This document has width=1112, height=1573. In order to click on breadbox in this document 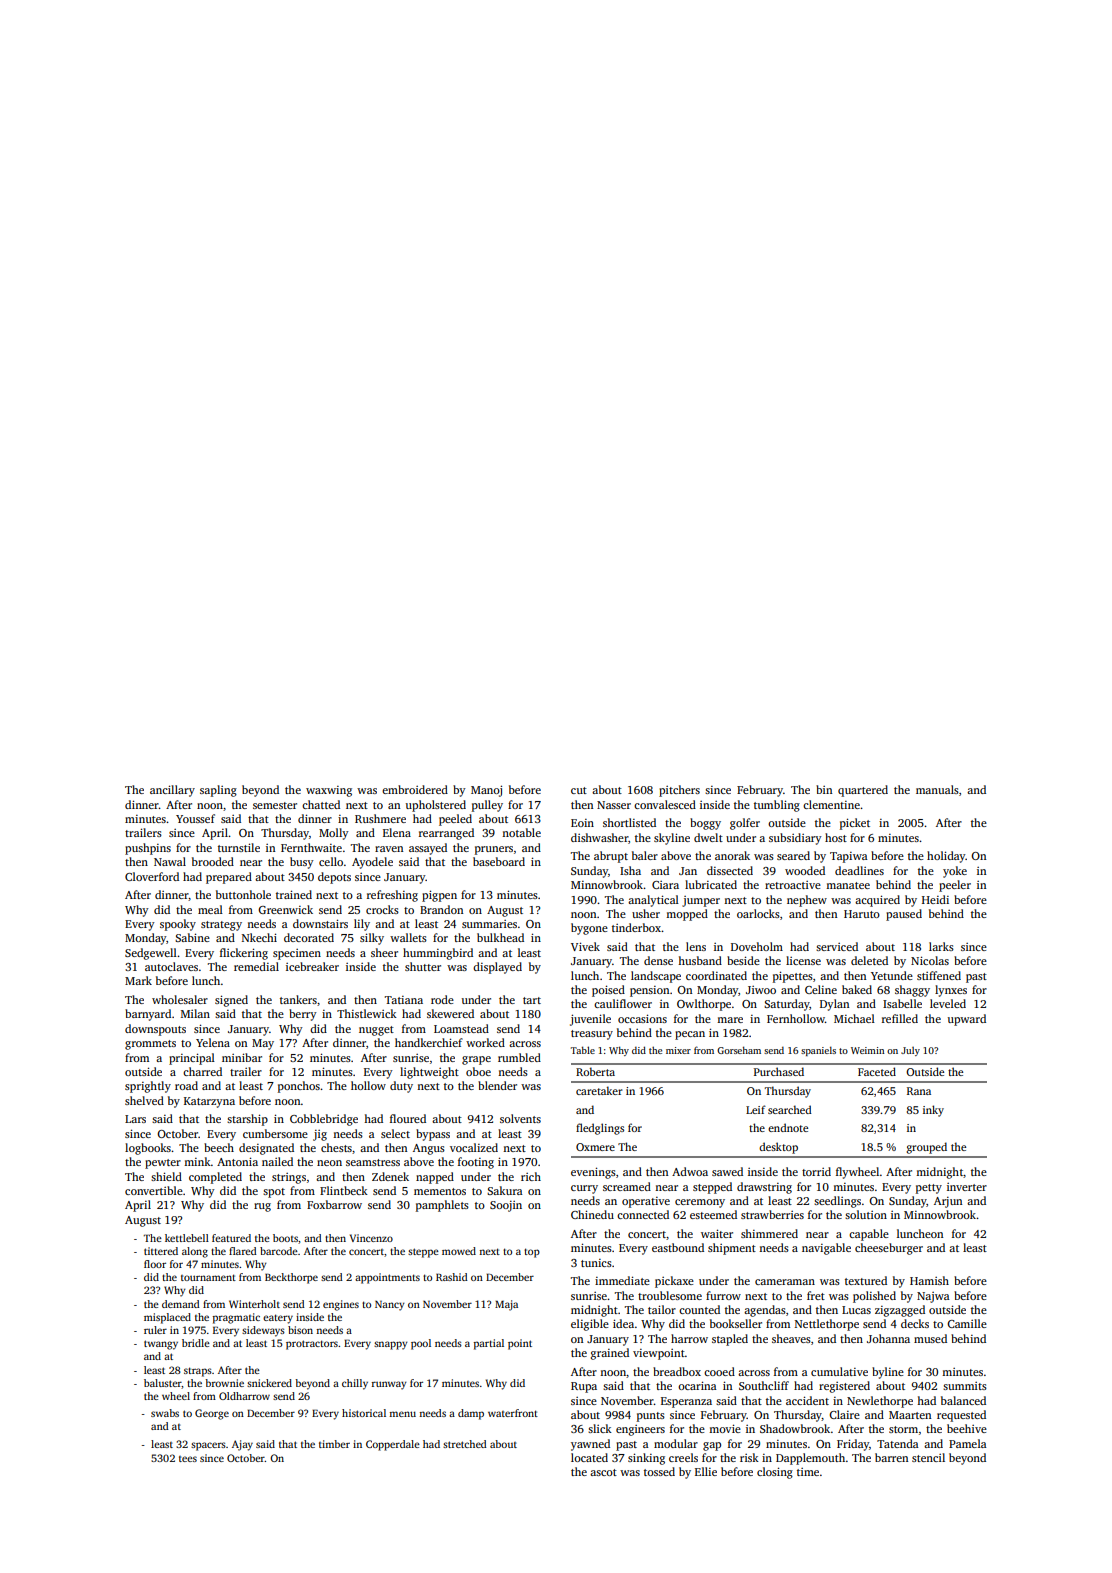, I will do `click(677, 1371)`.
